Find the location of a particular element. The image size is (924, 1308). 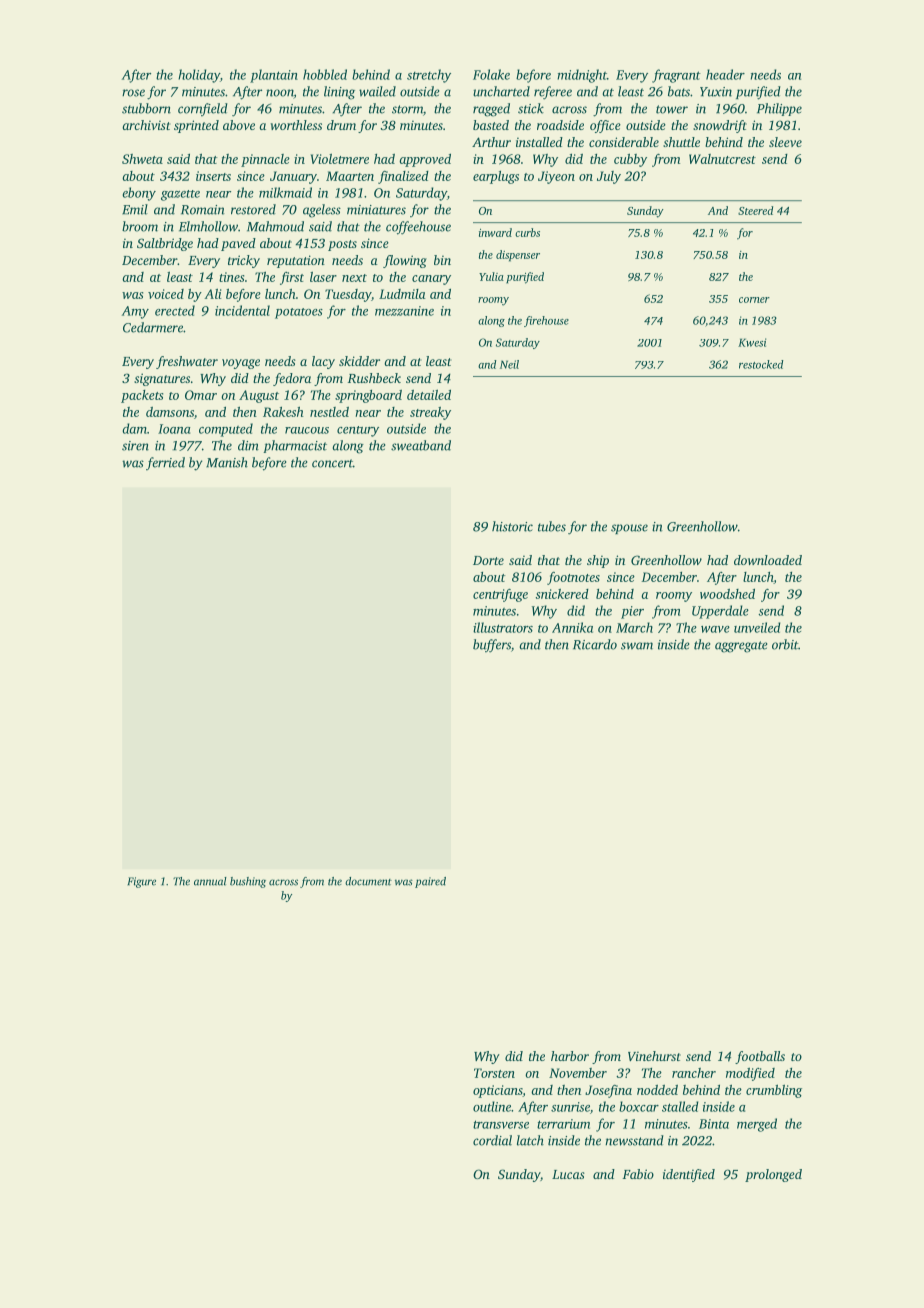

Philippe is located at coordinates (779, 109).
